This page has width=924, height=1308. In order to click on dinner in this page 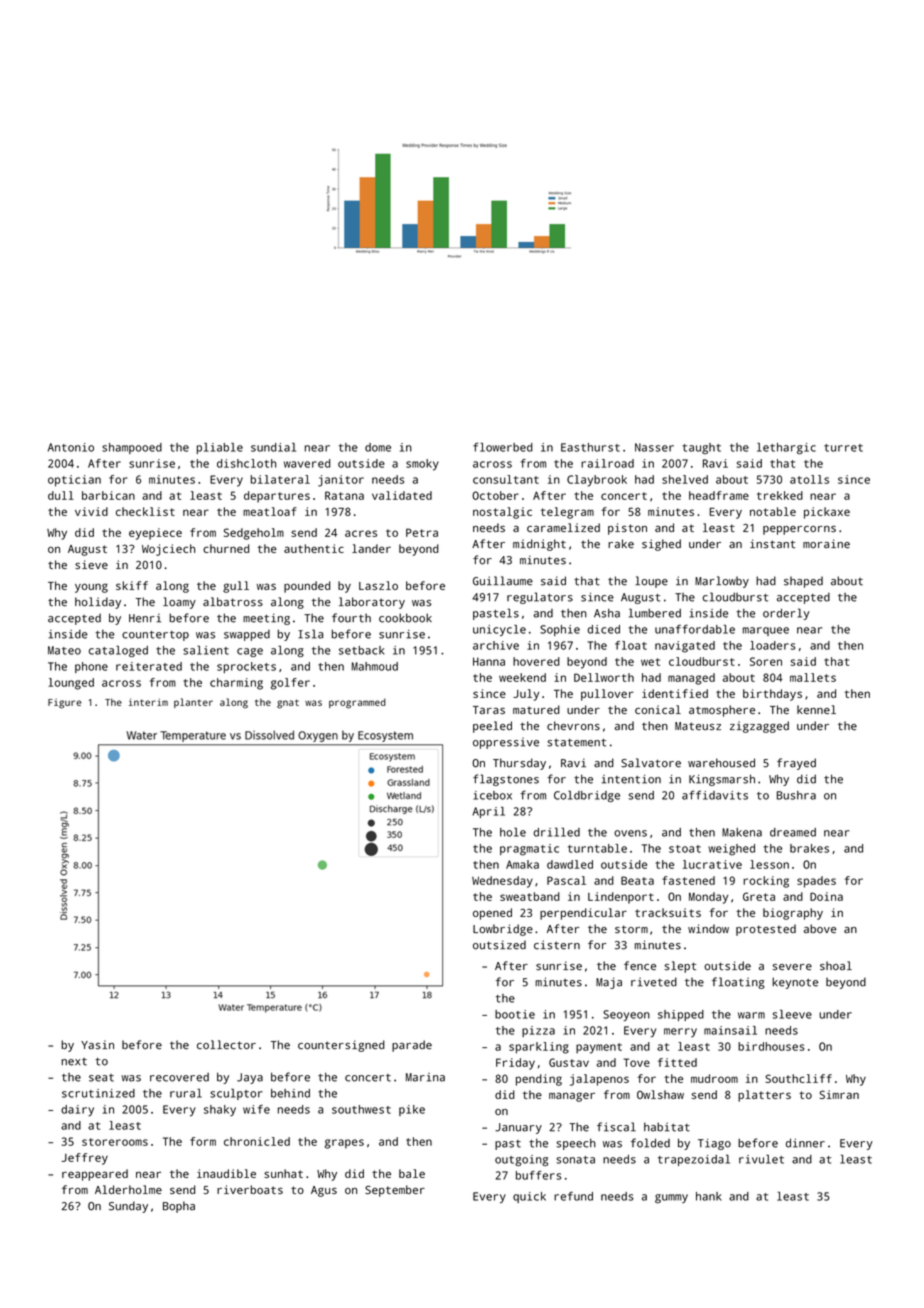, I will do `click(805, 1143)`.
